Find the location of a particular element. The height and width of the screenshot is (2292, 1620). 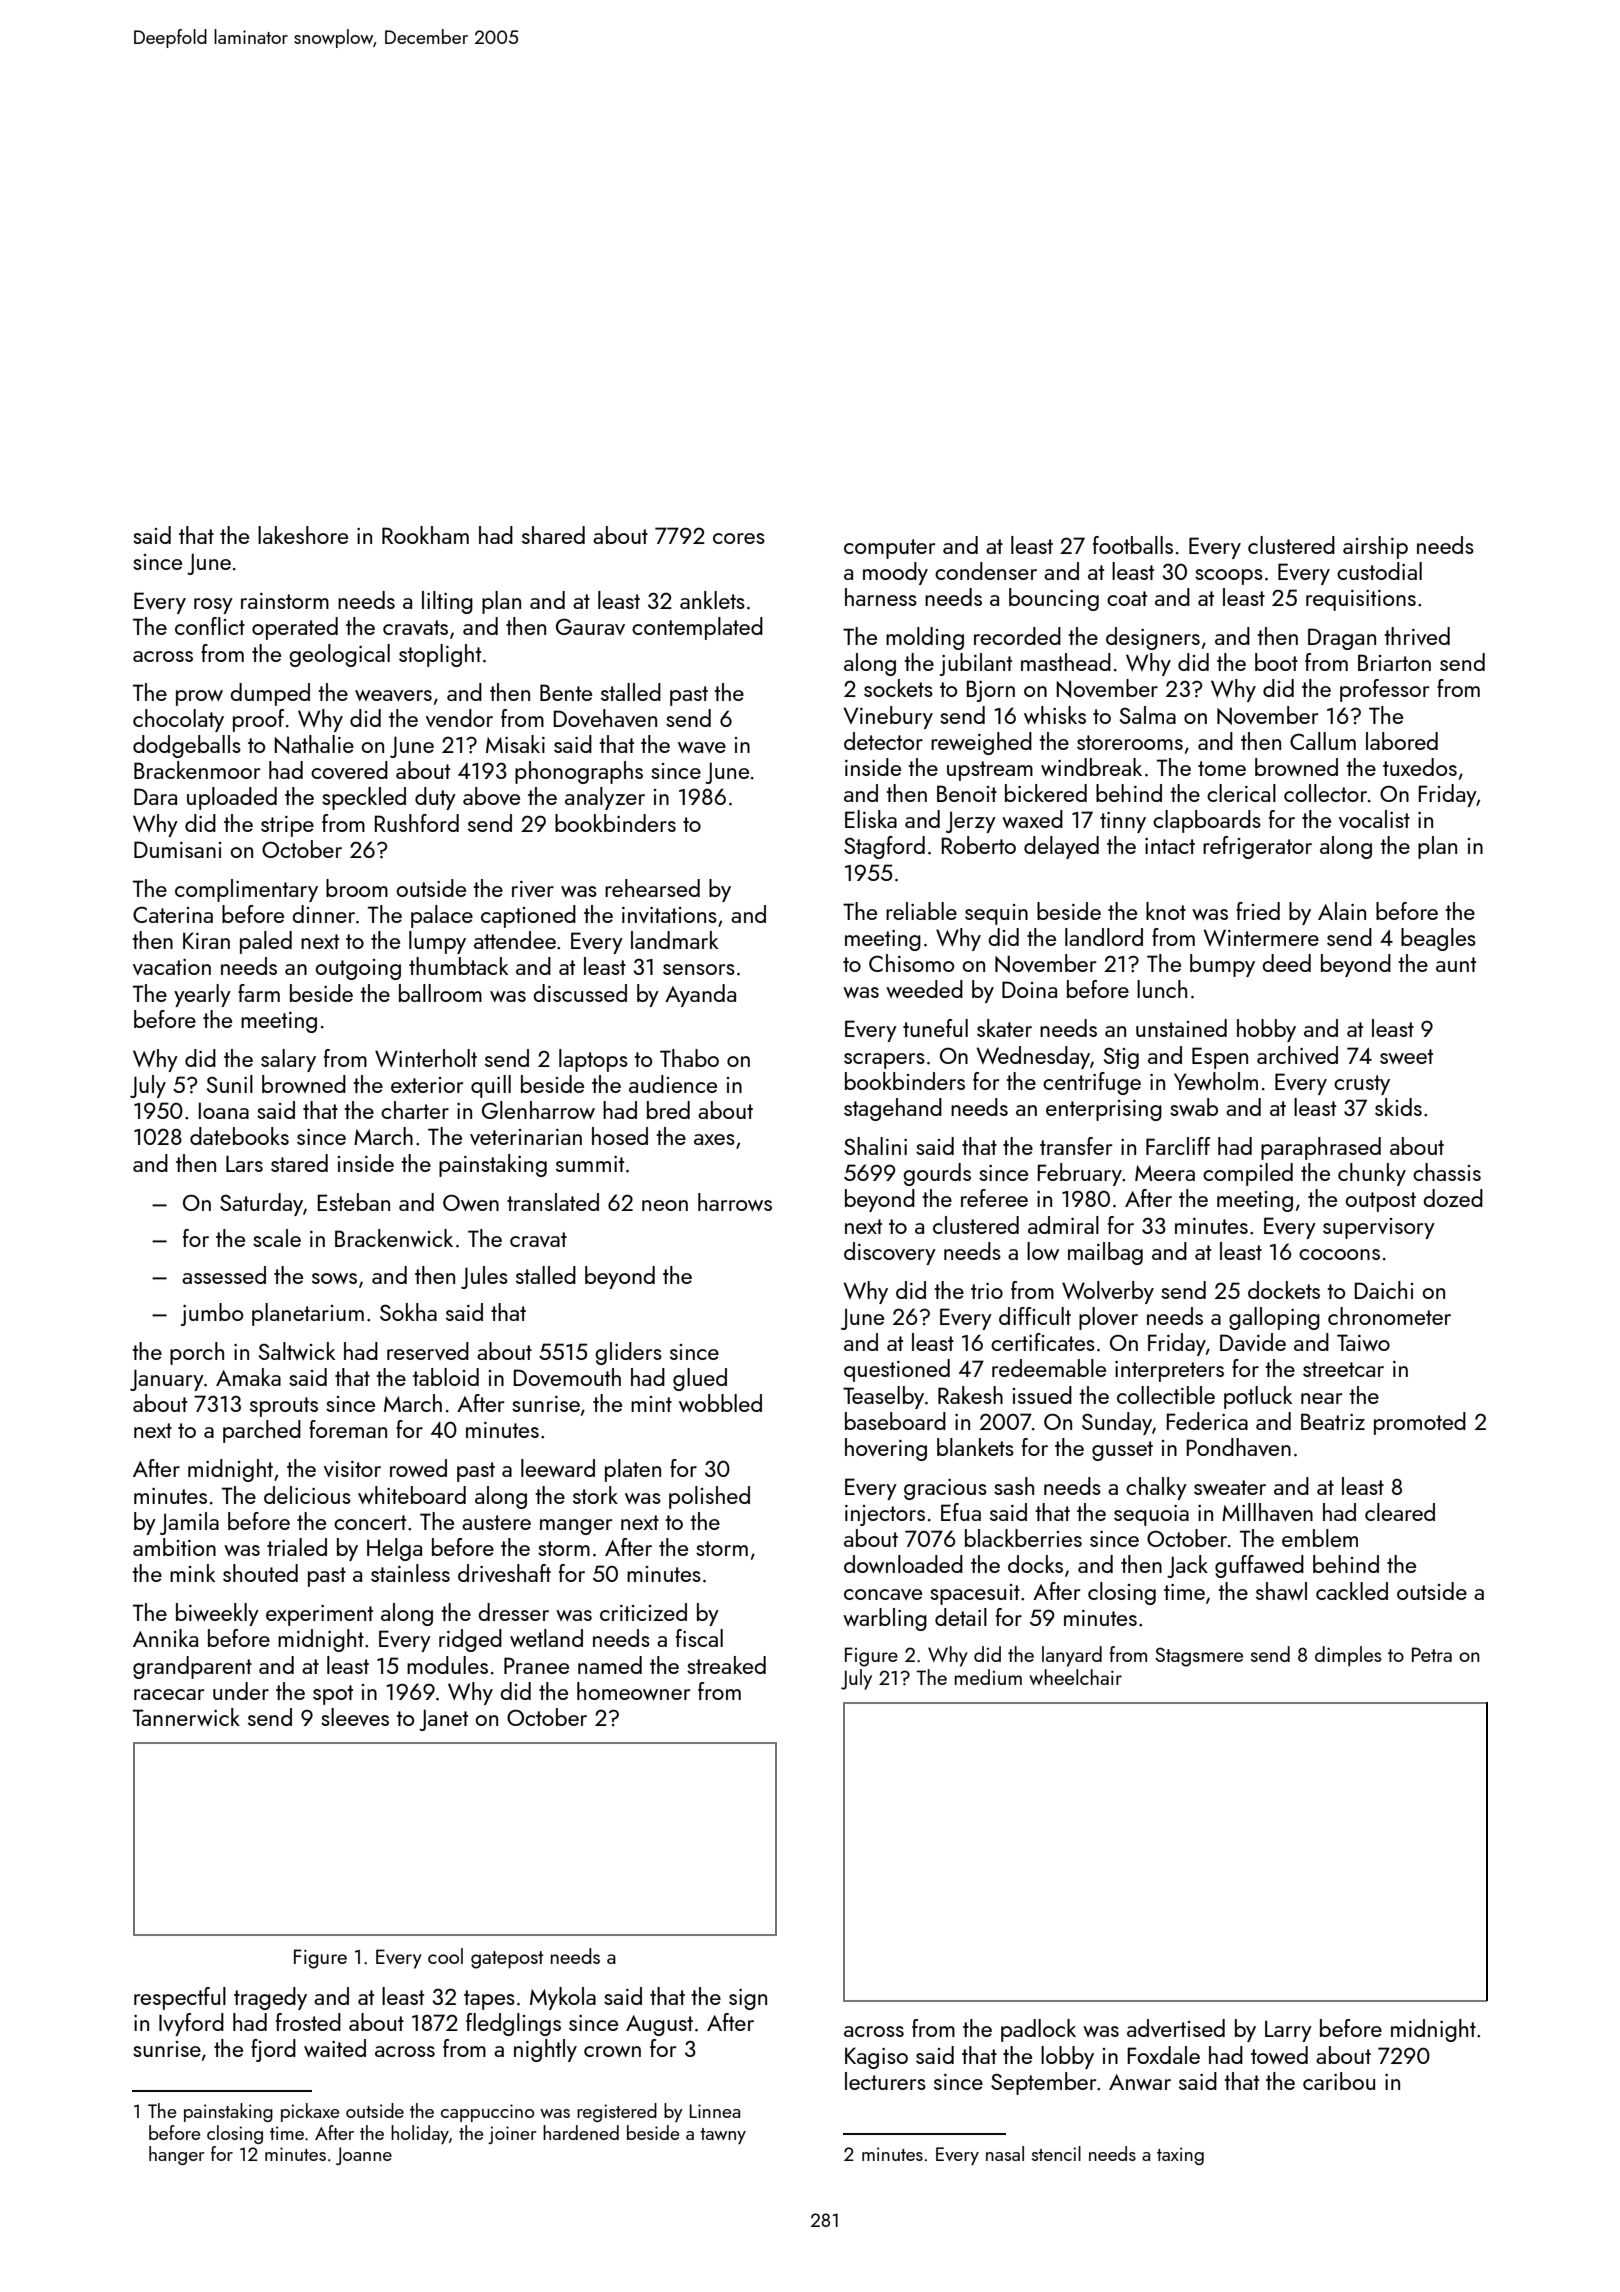

questioned is located at coordinates (897, 1370).
